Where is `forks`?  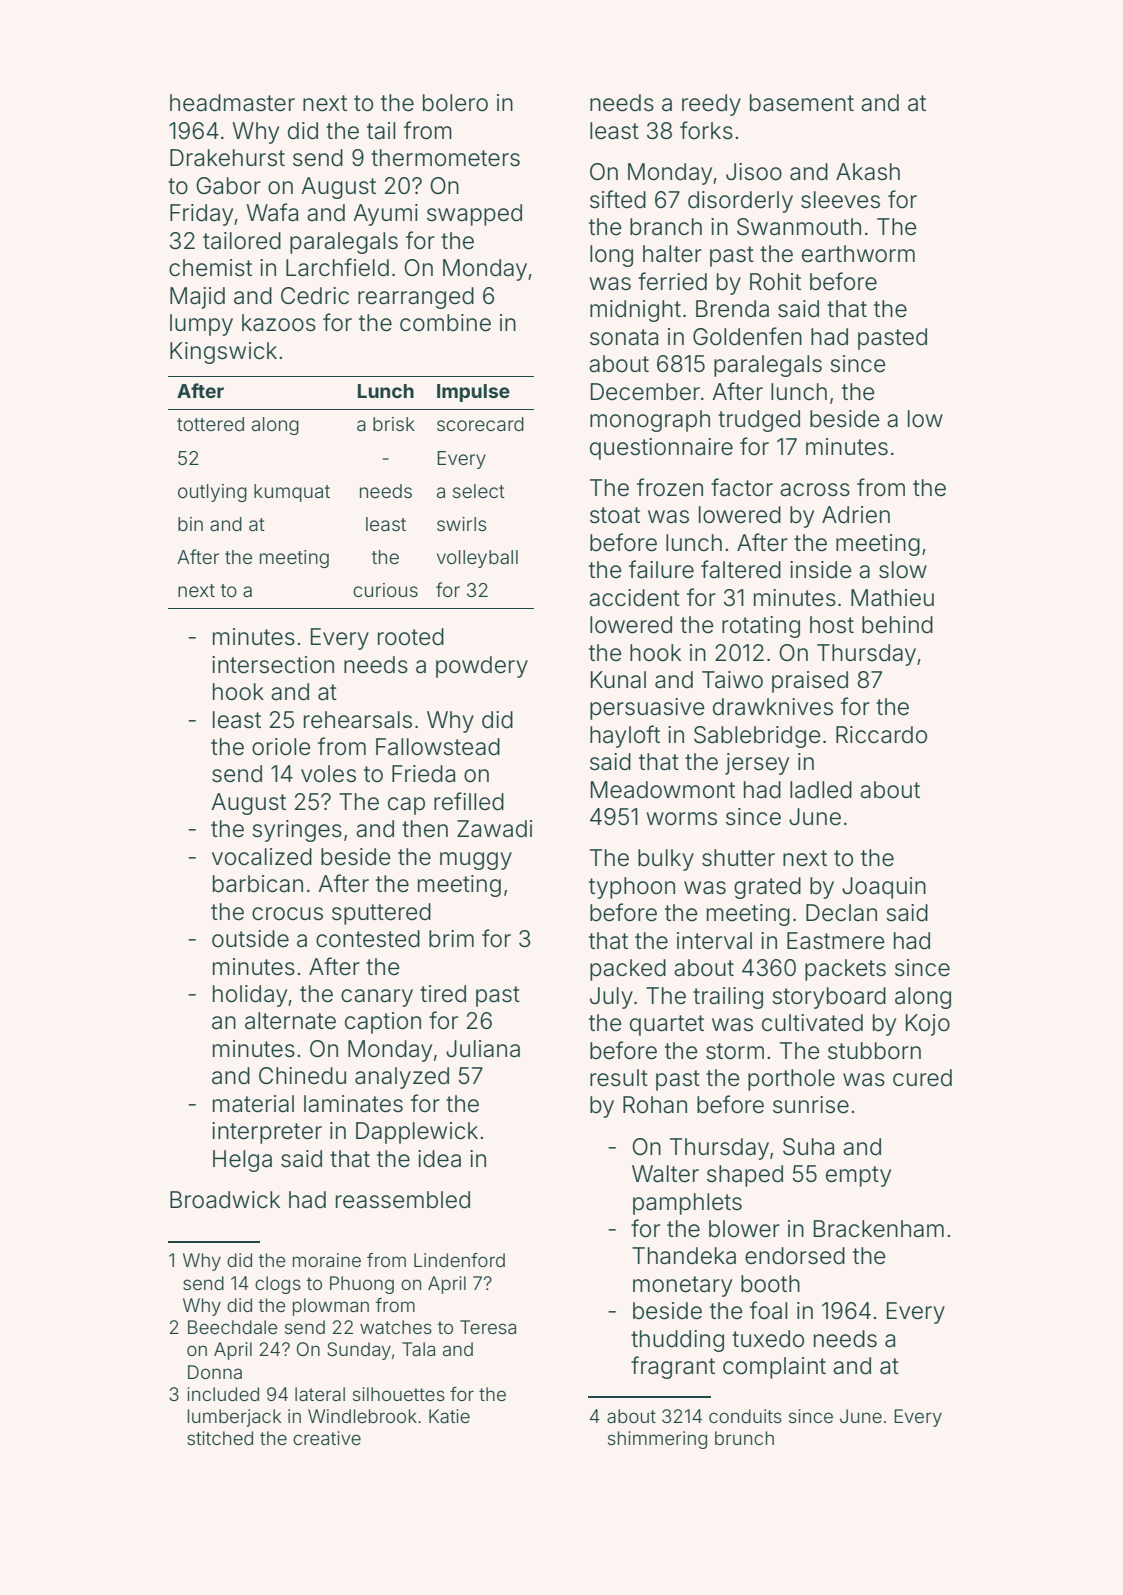 forks is located at coordinates (706, 130).
